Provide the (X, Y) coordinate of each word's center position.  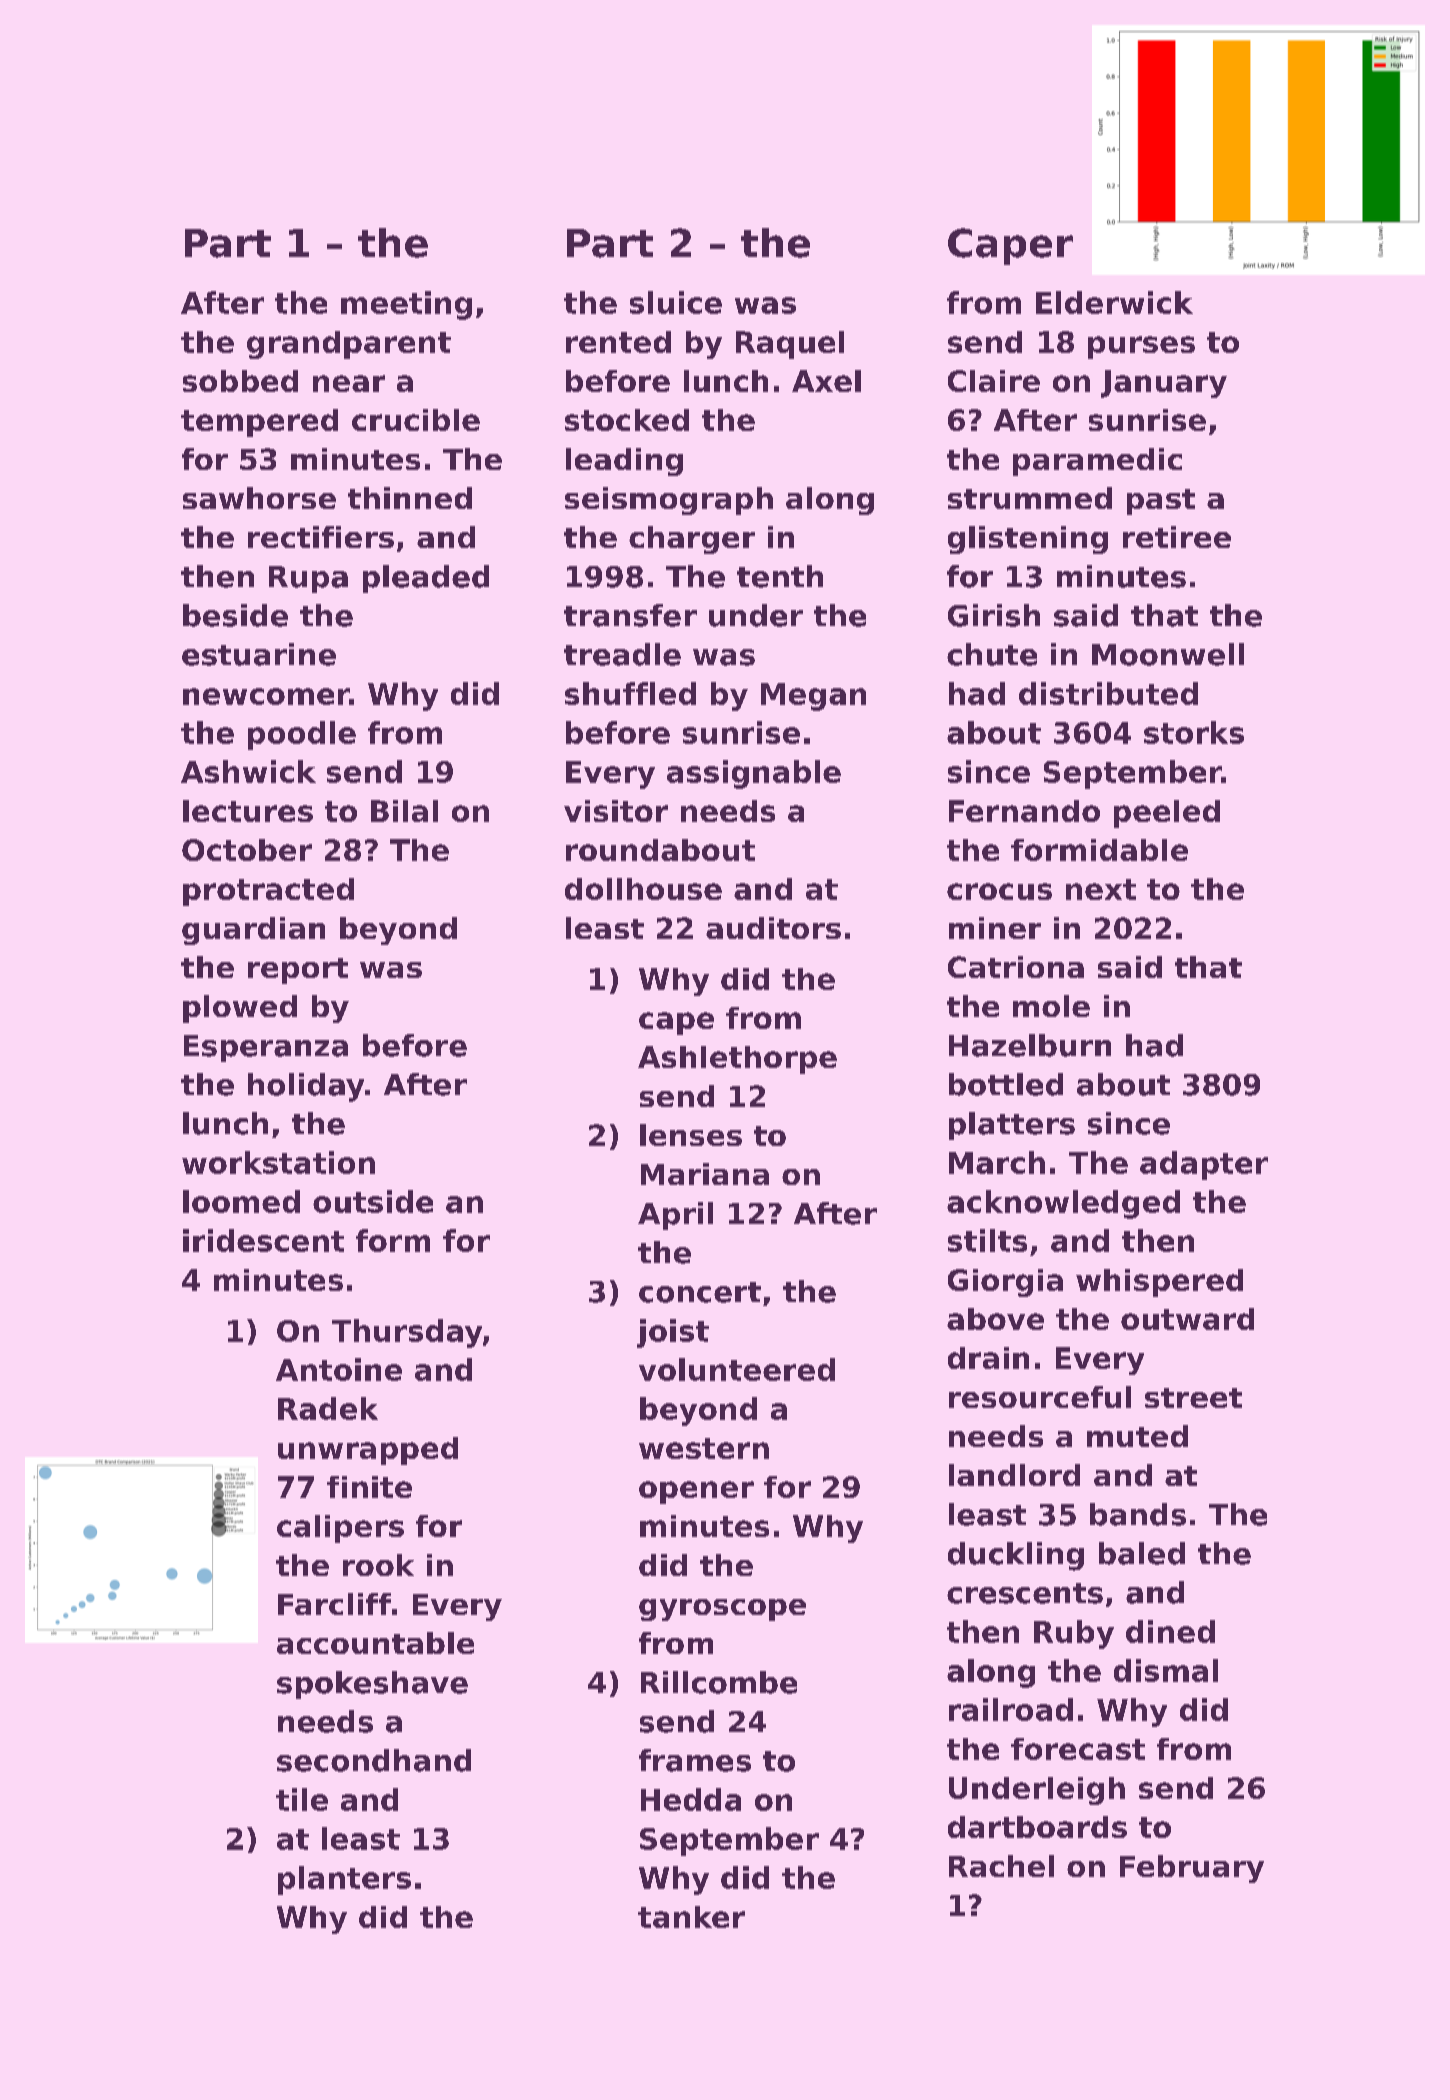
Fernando (1024, 811)
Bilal (404, 811)
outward (1187, 1319)
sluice (676, 302)
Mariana (705, 1174)
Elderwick (1114, 302)
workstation (278, 1162)
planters (344, 1880)
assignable (754, 774)
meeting (406, 305)
